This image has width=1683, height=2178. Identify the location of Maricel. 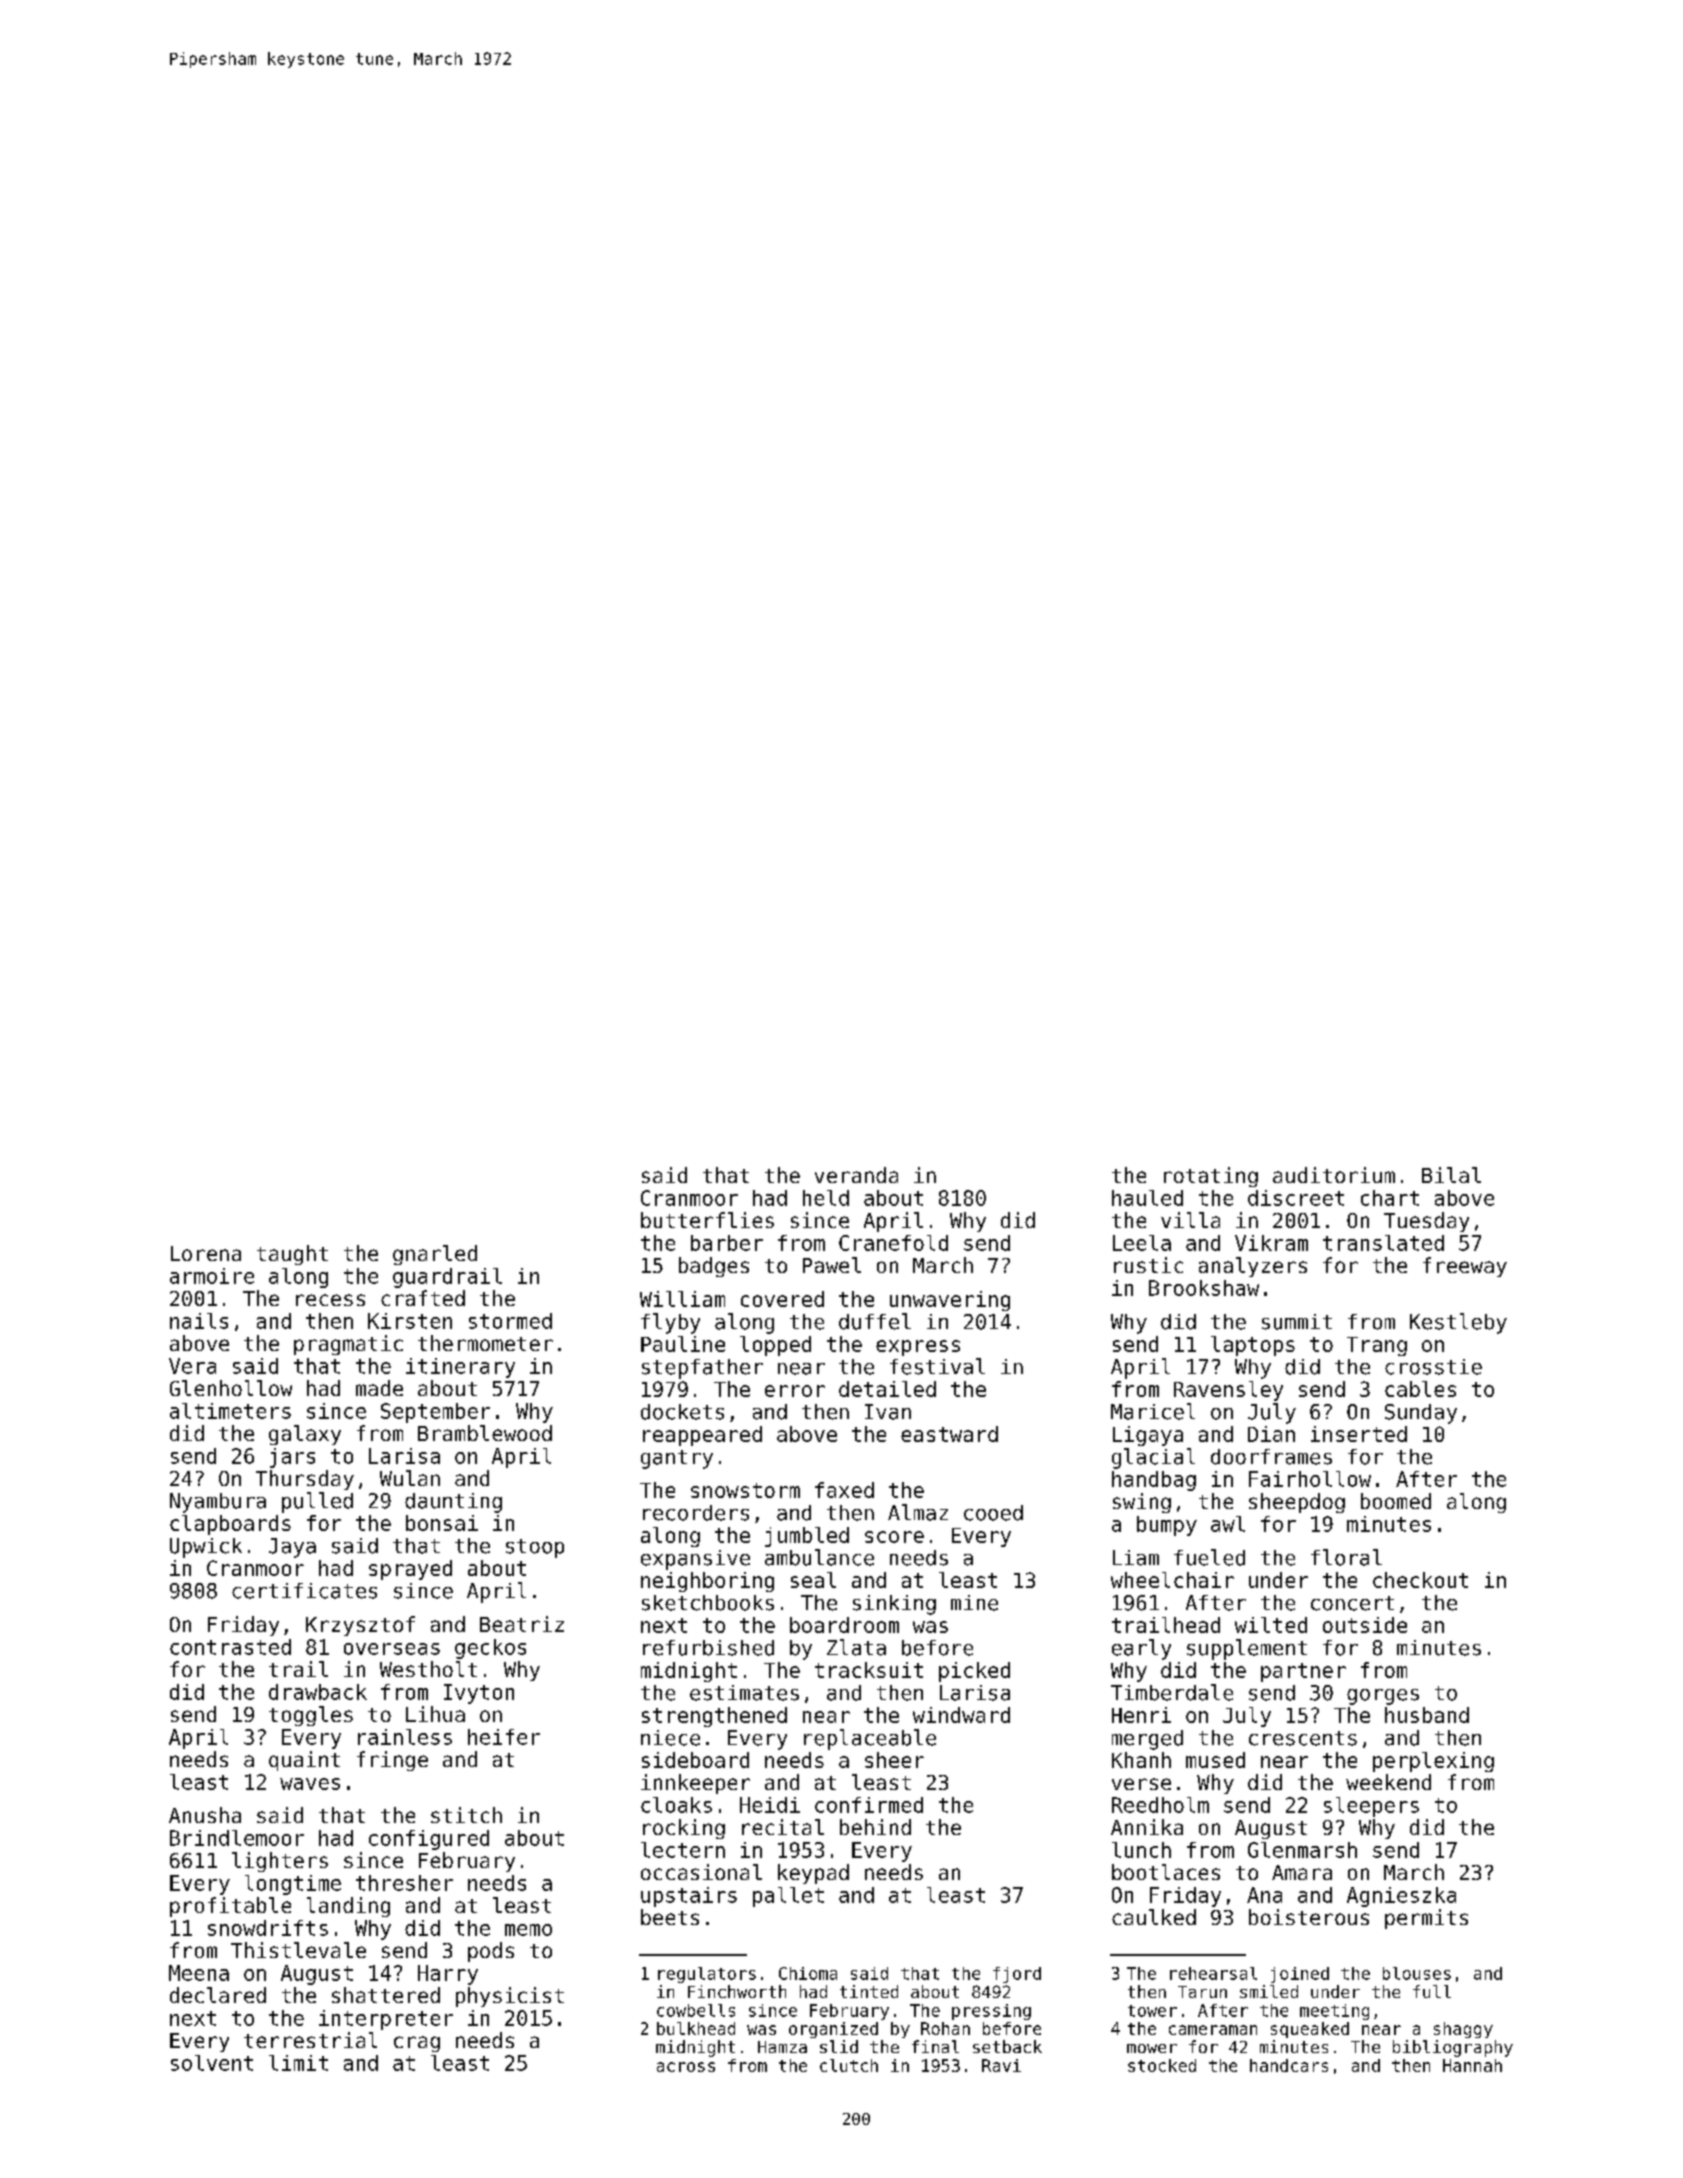
(1153, 1411).
